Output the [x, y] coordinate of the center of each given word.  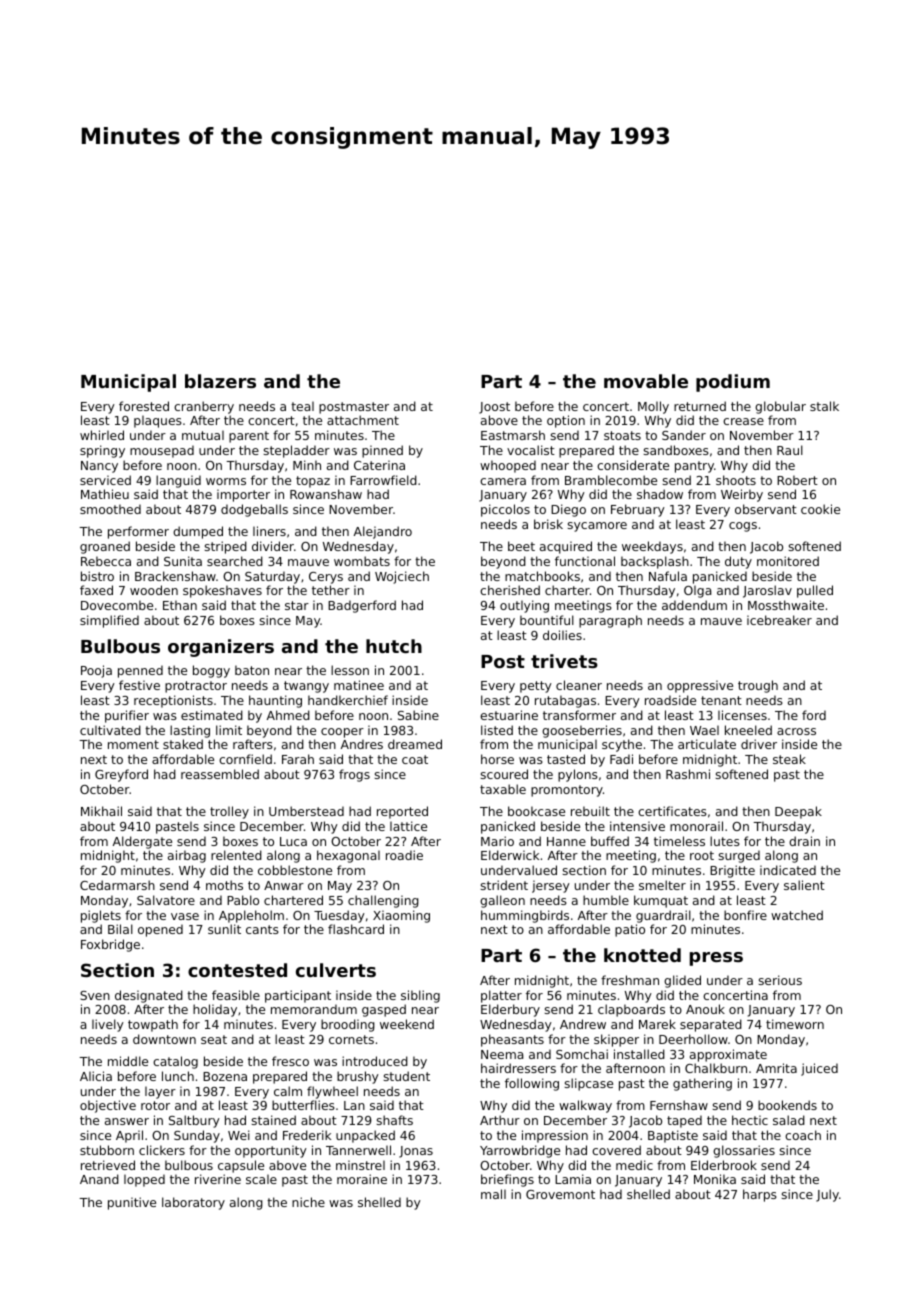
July [827, 1195]
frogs [354, 775]
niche [308, 1202]
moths [224, 885]
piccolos [505, 510]
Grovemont [560, 1194]
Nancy [99, 467]
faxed [96, 590]
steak [789, 759]
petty [536, 687]
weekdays [652, 547]
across [796, 731]
